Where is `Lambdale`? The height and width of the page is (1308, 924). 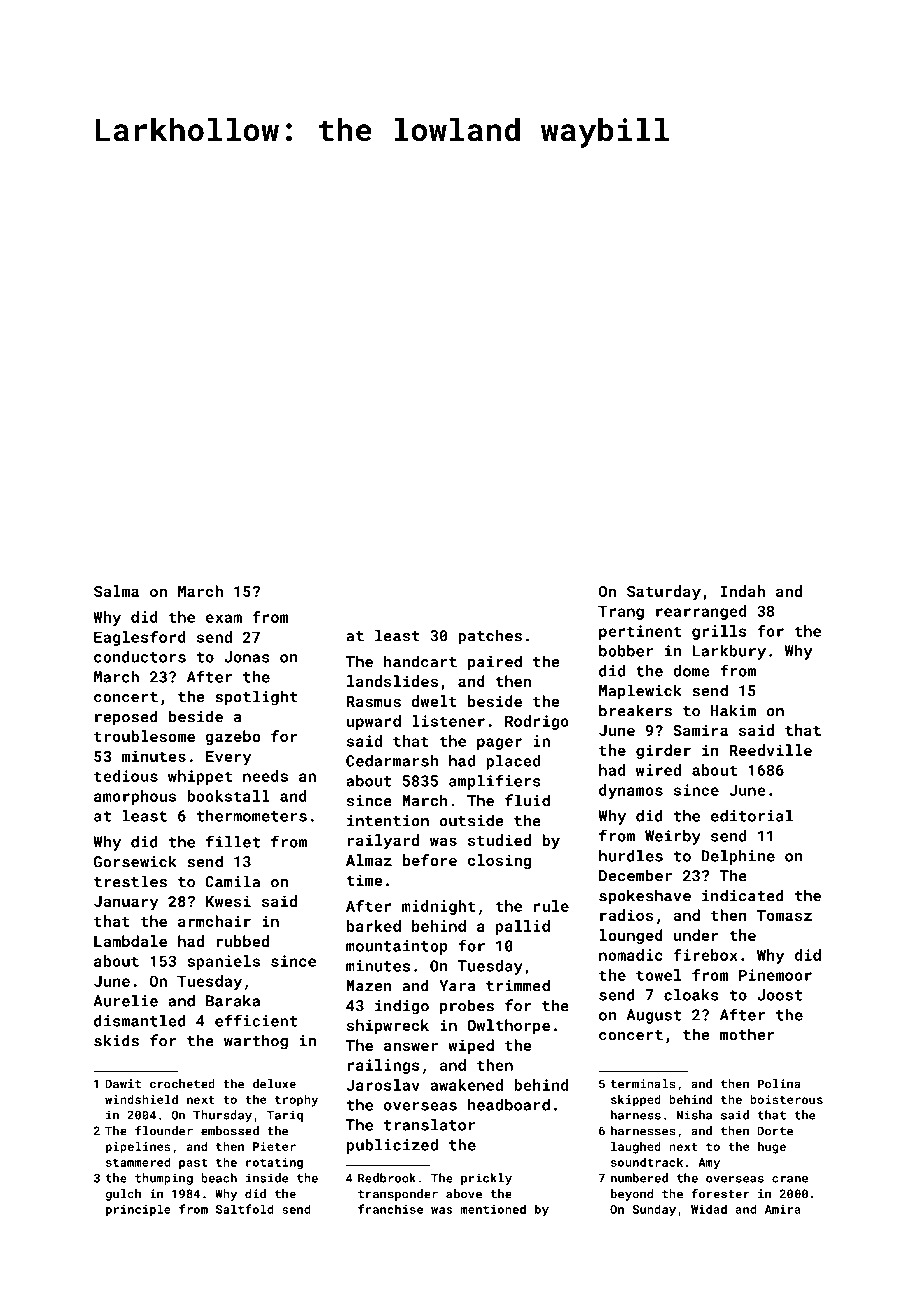 Lambdale is located at coordinates (130, 941).
